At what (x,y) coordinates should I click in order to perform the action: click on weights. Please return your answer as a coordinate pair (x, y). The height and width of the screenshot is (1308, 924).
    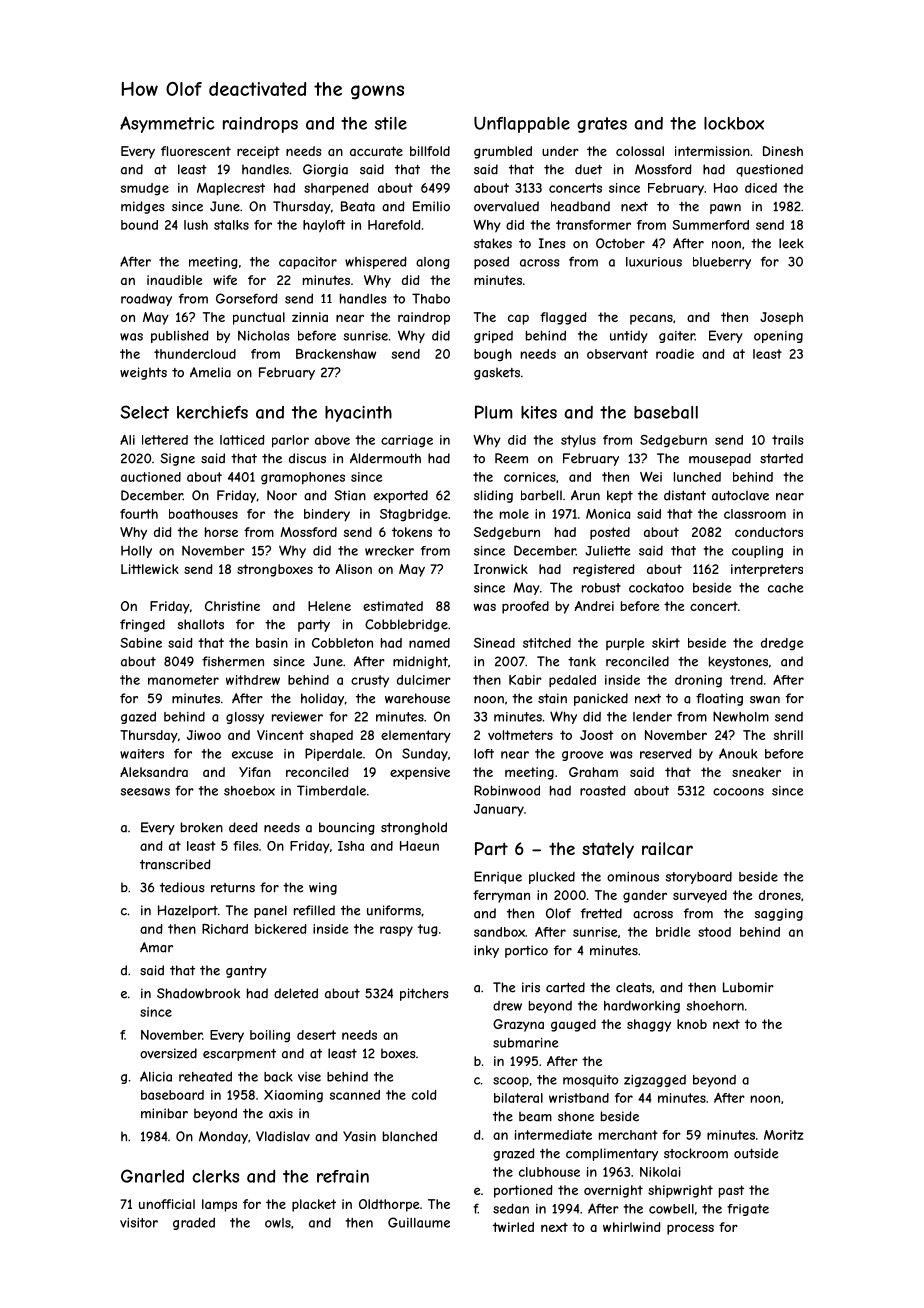
    Looking at the image, I should click on (143, 373).
